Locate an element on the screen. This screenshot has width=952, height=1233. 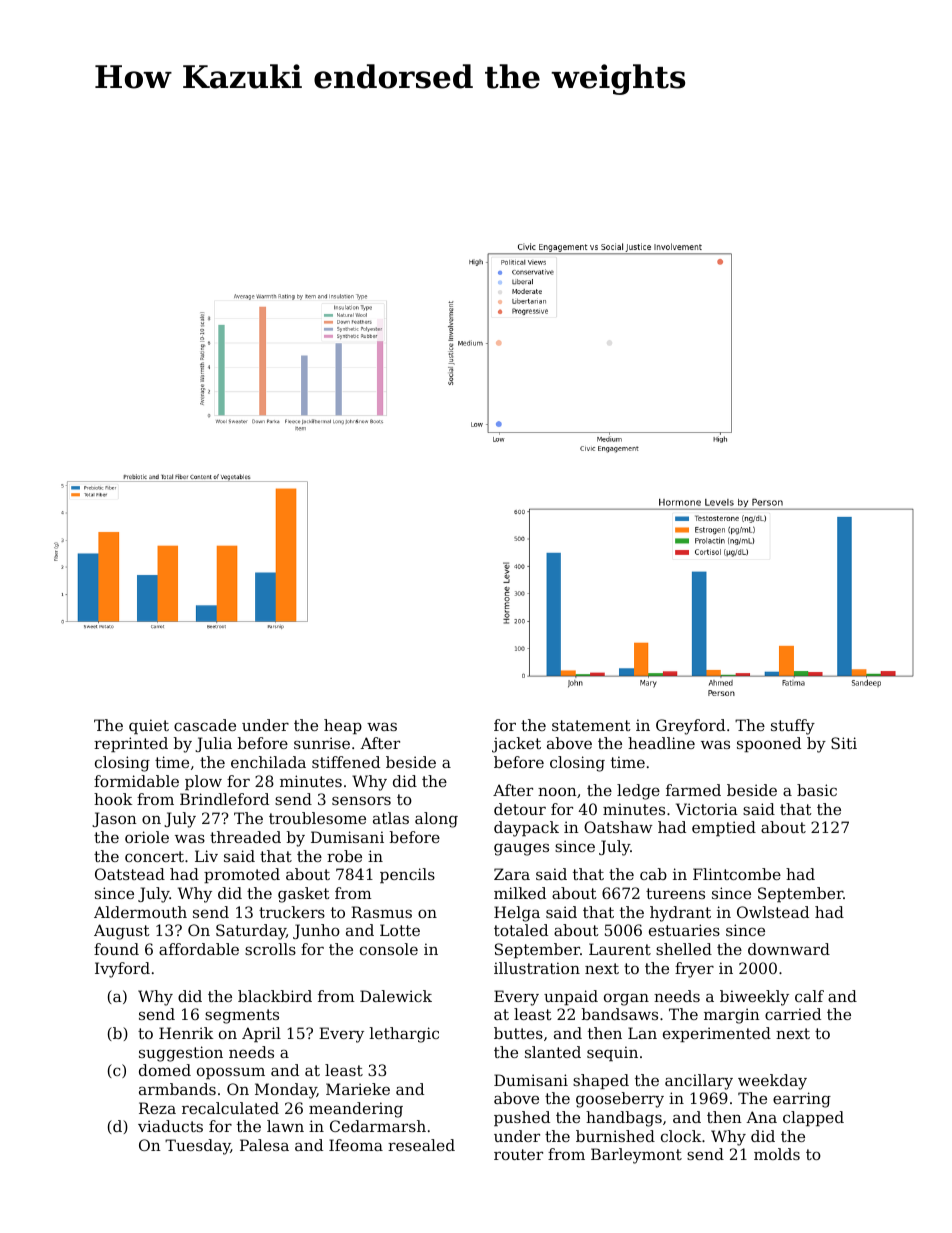
heap is located at coordinates (343, 726).
